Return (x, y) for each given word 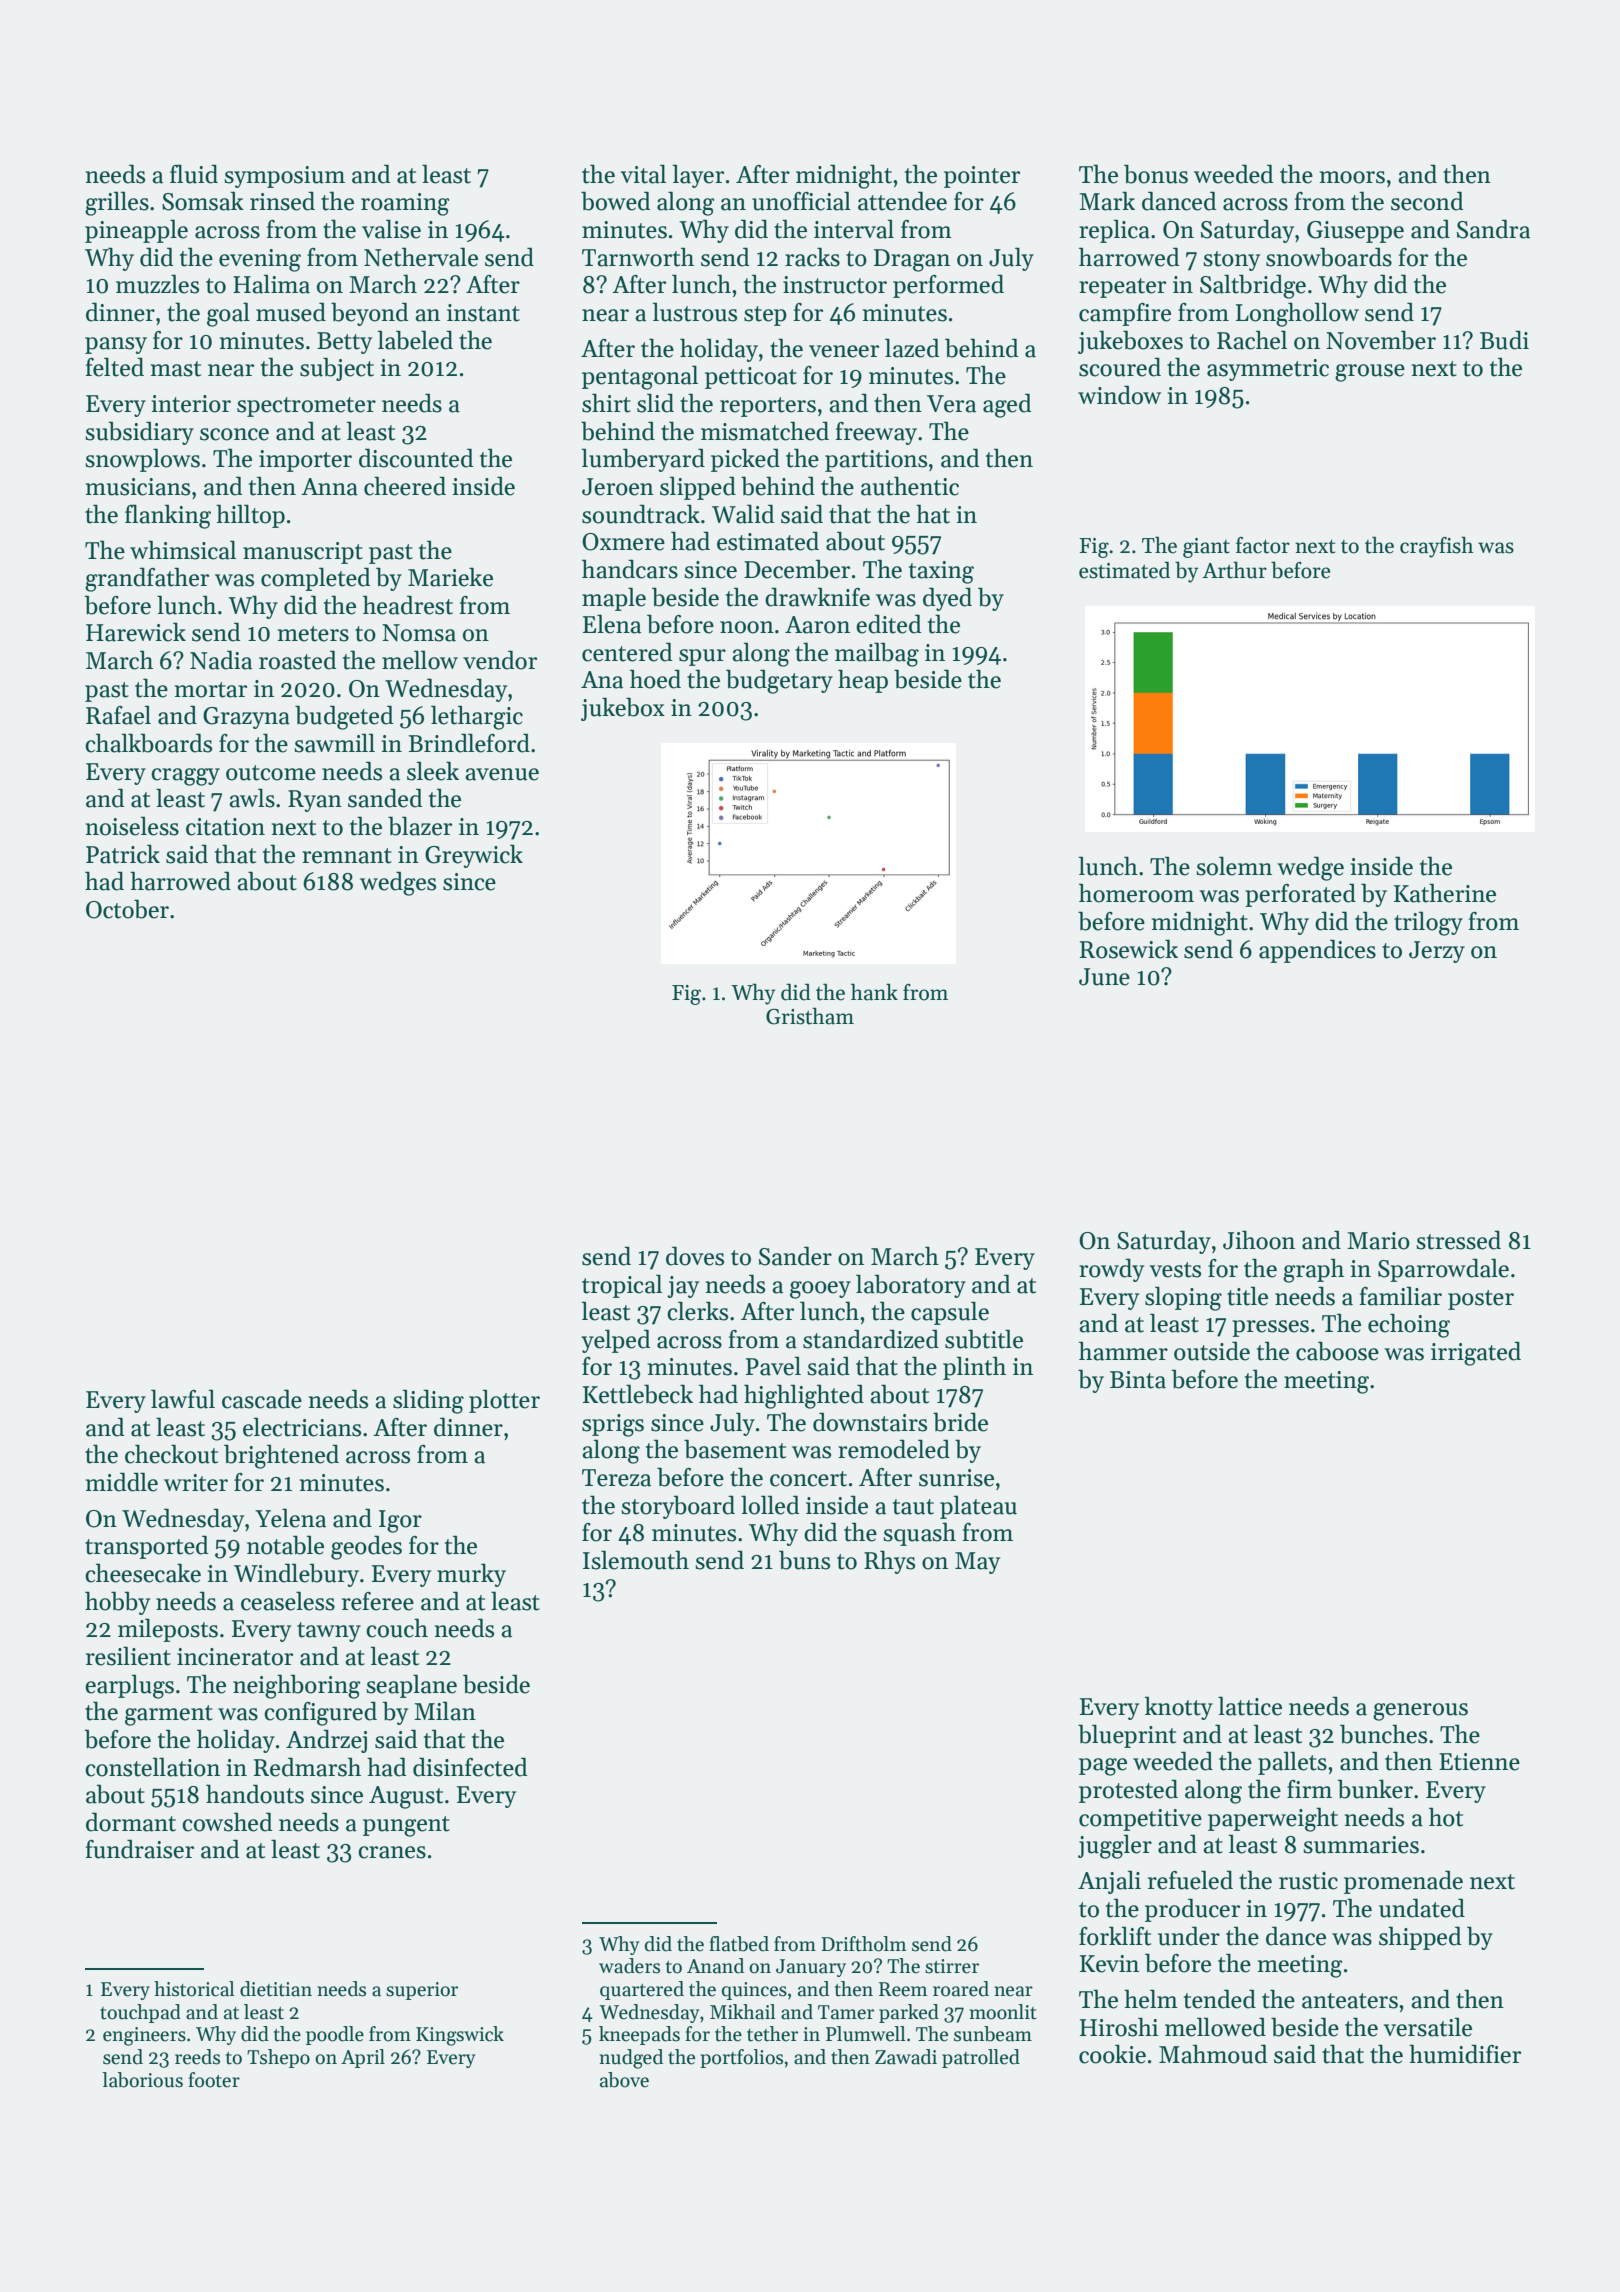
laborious (142, 2080)
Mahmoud (1213, 2054)
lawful (183, 1399)
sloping (1183, 1298)
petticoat (751, 378)
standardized (871, 1339)
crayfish (1437, 547)
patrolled (981, 2058)
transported (147, 1547)
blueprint (1127, 1736)
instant (483, 313)
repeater (1122, 288)
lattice (1250, 1706)
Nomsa (419, 633)
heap (863, 681)
